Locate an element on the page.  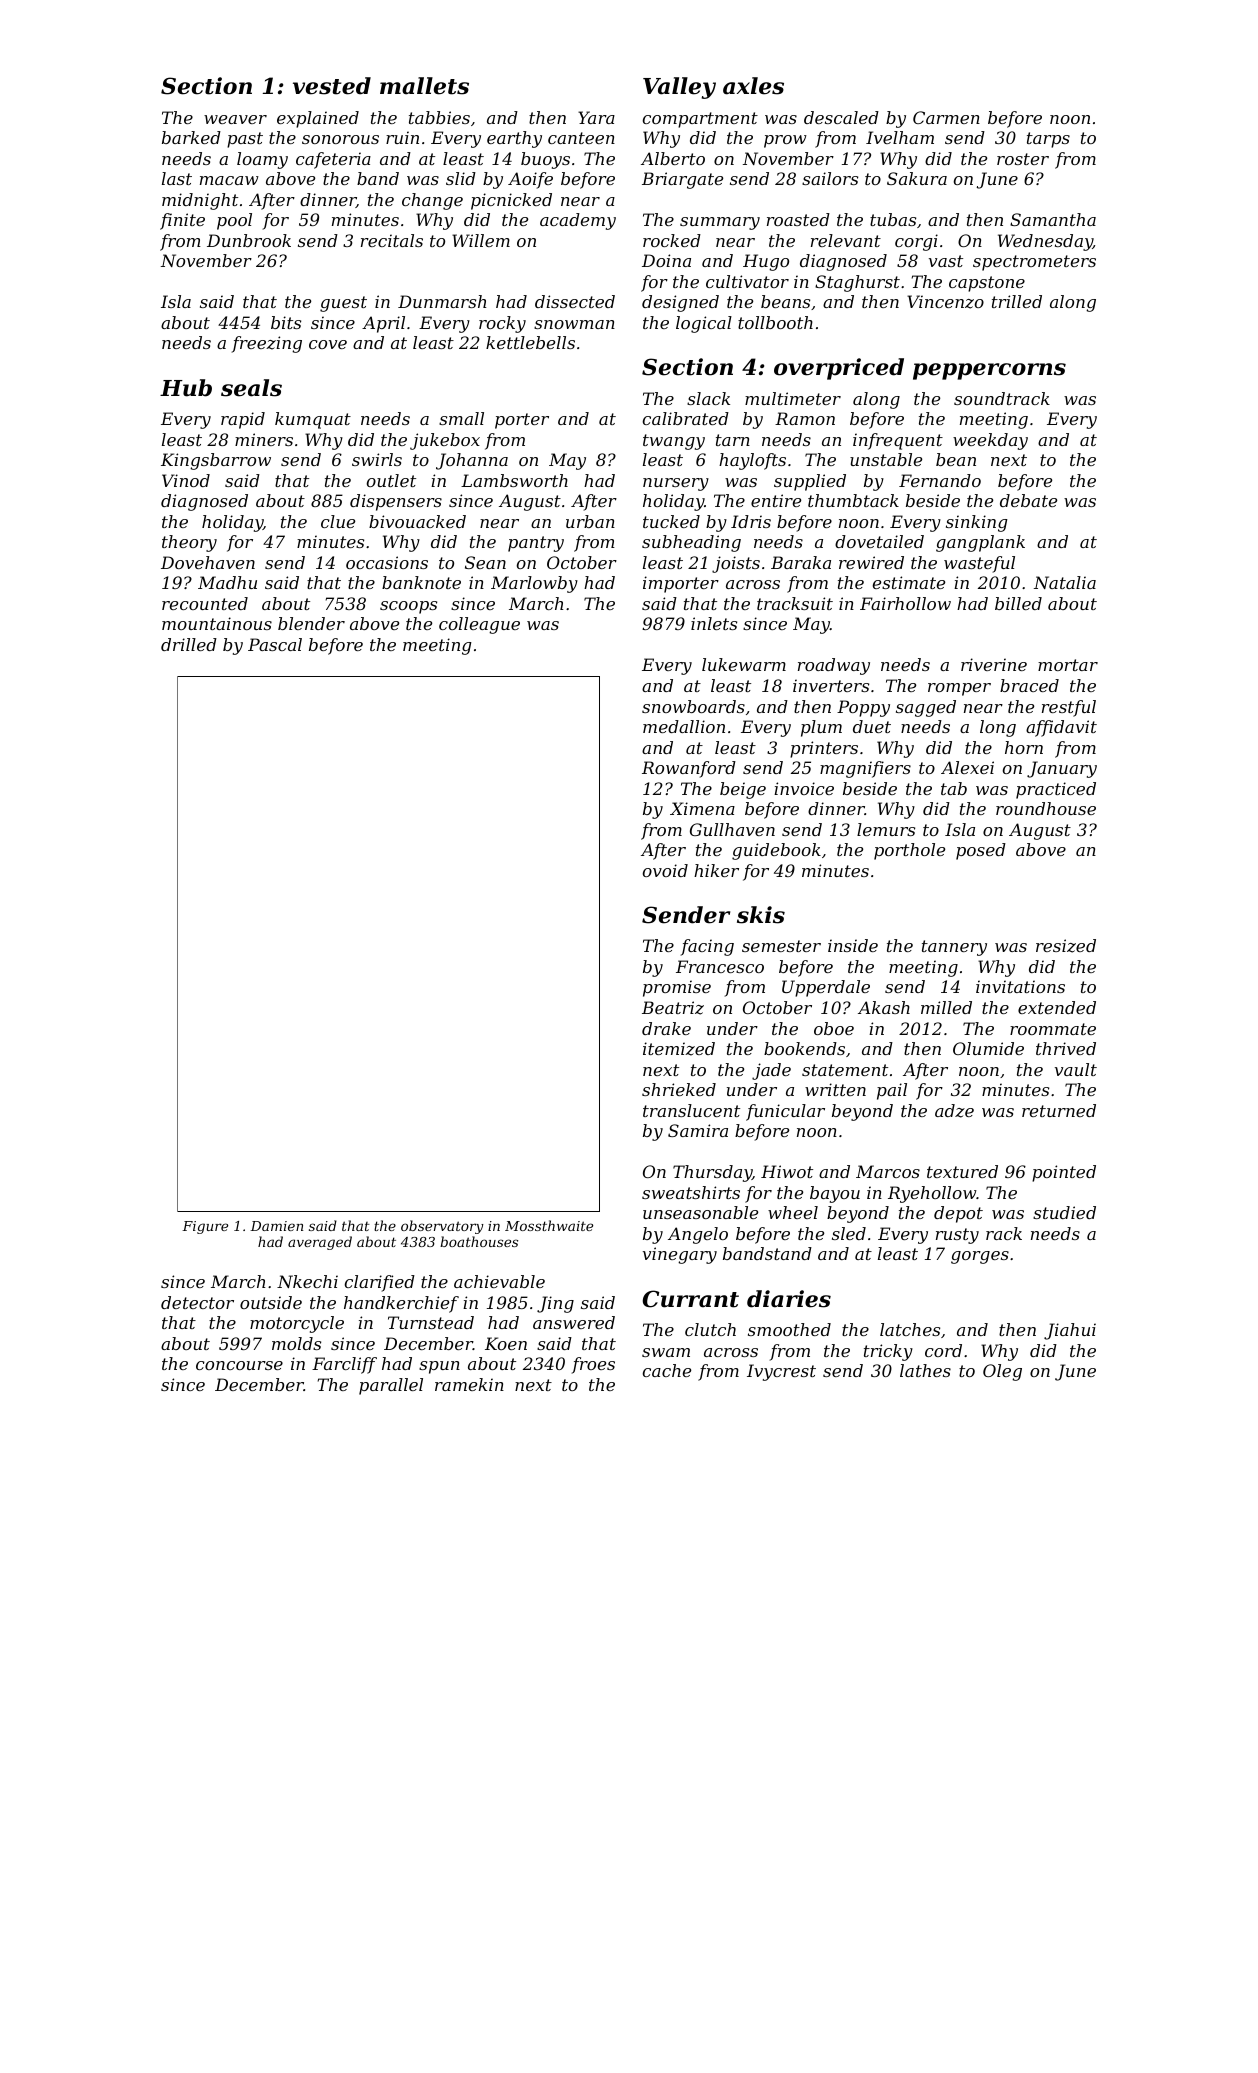
overpriced is located at coordinates (839, 369).
